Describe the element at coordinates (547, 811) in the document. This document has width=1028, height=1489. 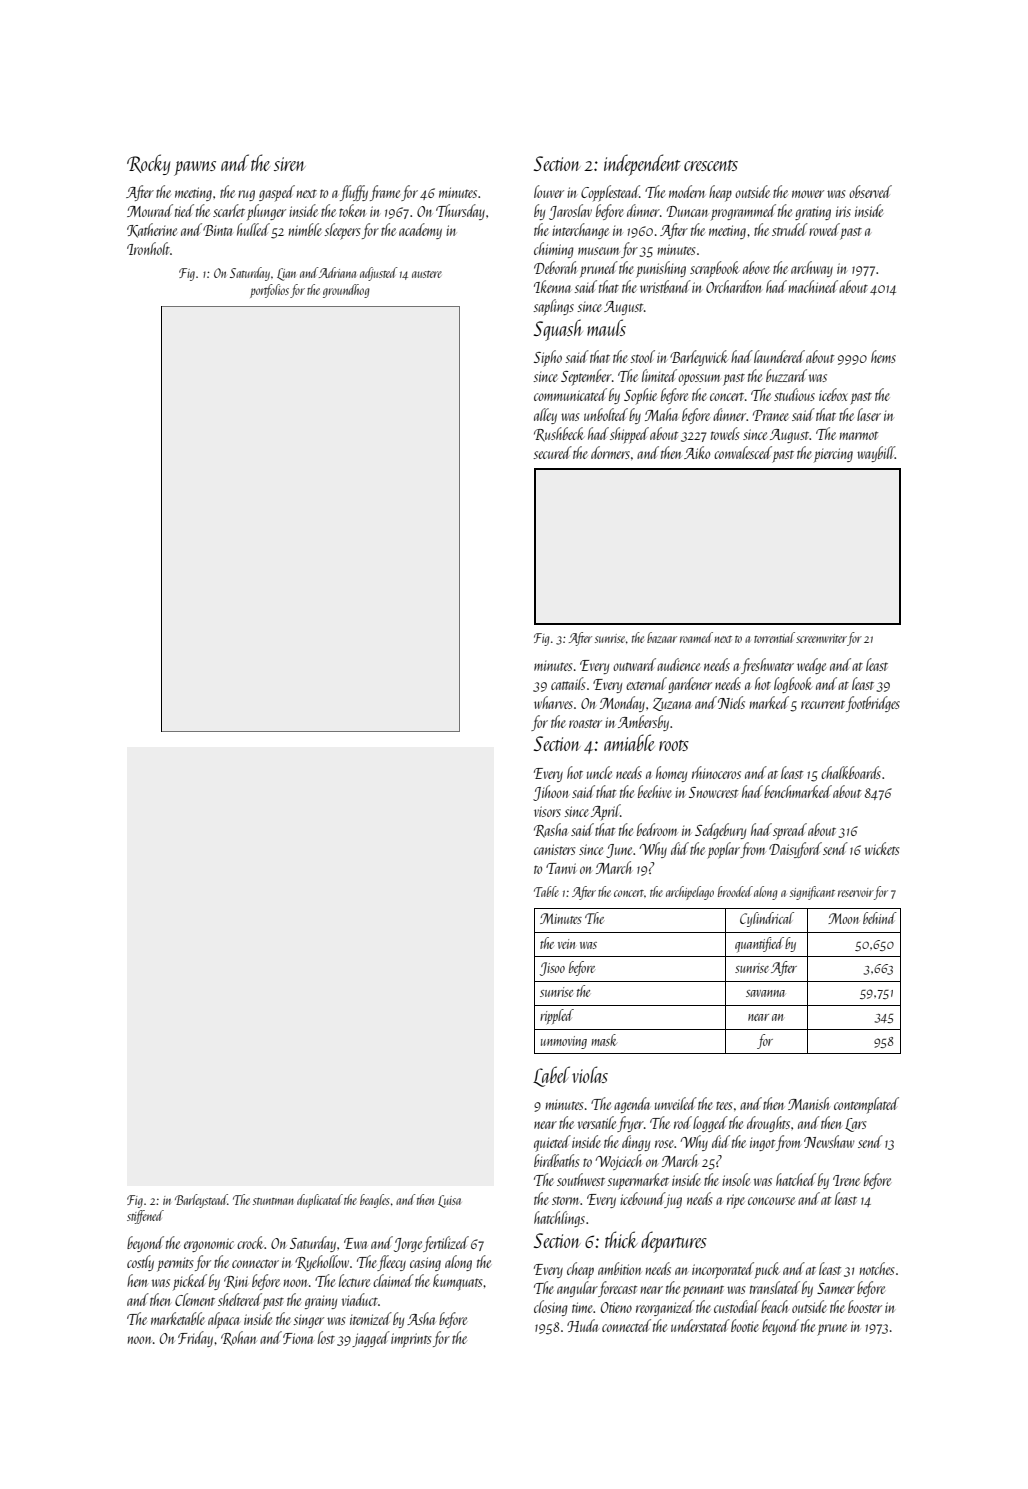
I see `visors` at that location.
